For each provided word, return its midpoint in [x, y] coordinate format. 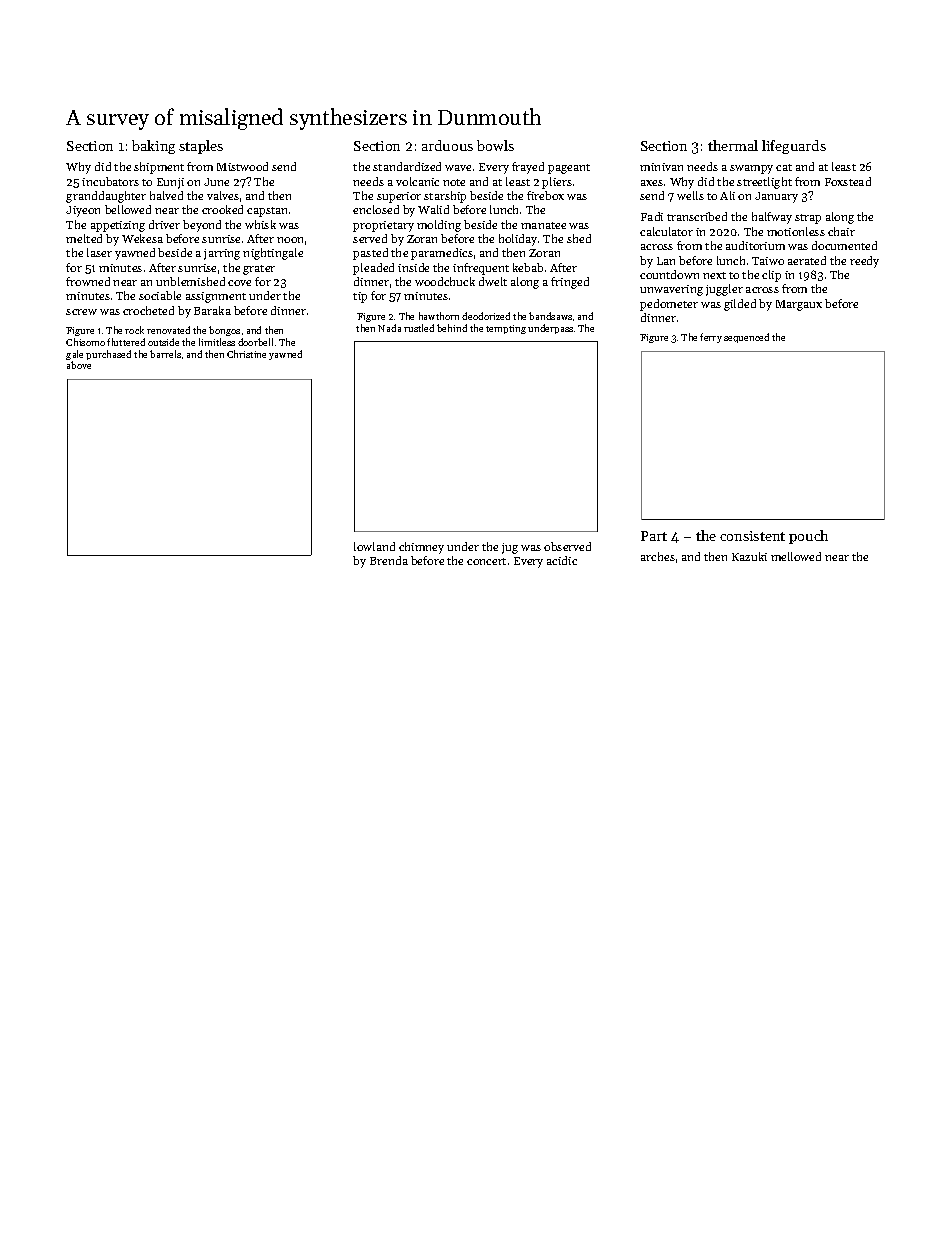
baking [153, 147]
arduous [447, 145]
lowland [374, 546]
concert [486, 561]
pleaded [373, 269]
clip [771, 276]
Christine [246, 354]
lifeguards [794, 147]
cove [239, 283]
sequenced [746, 338]
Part [654, 536]
